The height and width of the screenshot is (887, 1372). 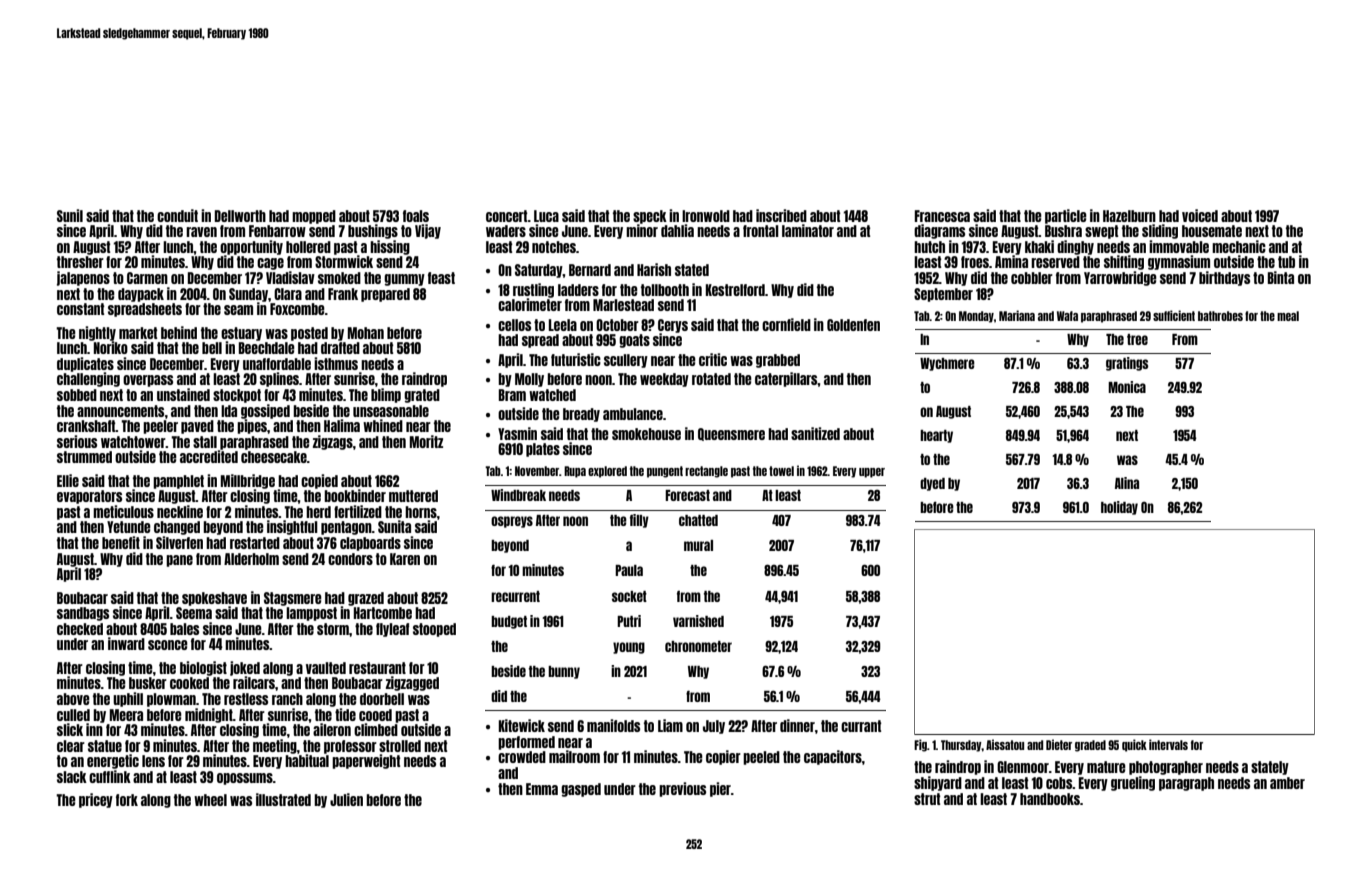 What do you see at coordinates (179, 561) in the screenshot?
I see `pane` at bounding box center [179, 561].
